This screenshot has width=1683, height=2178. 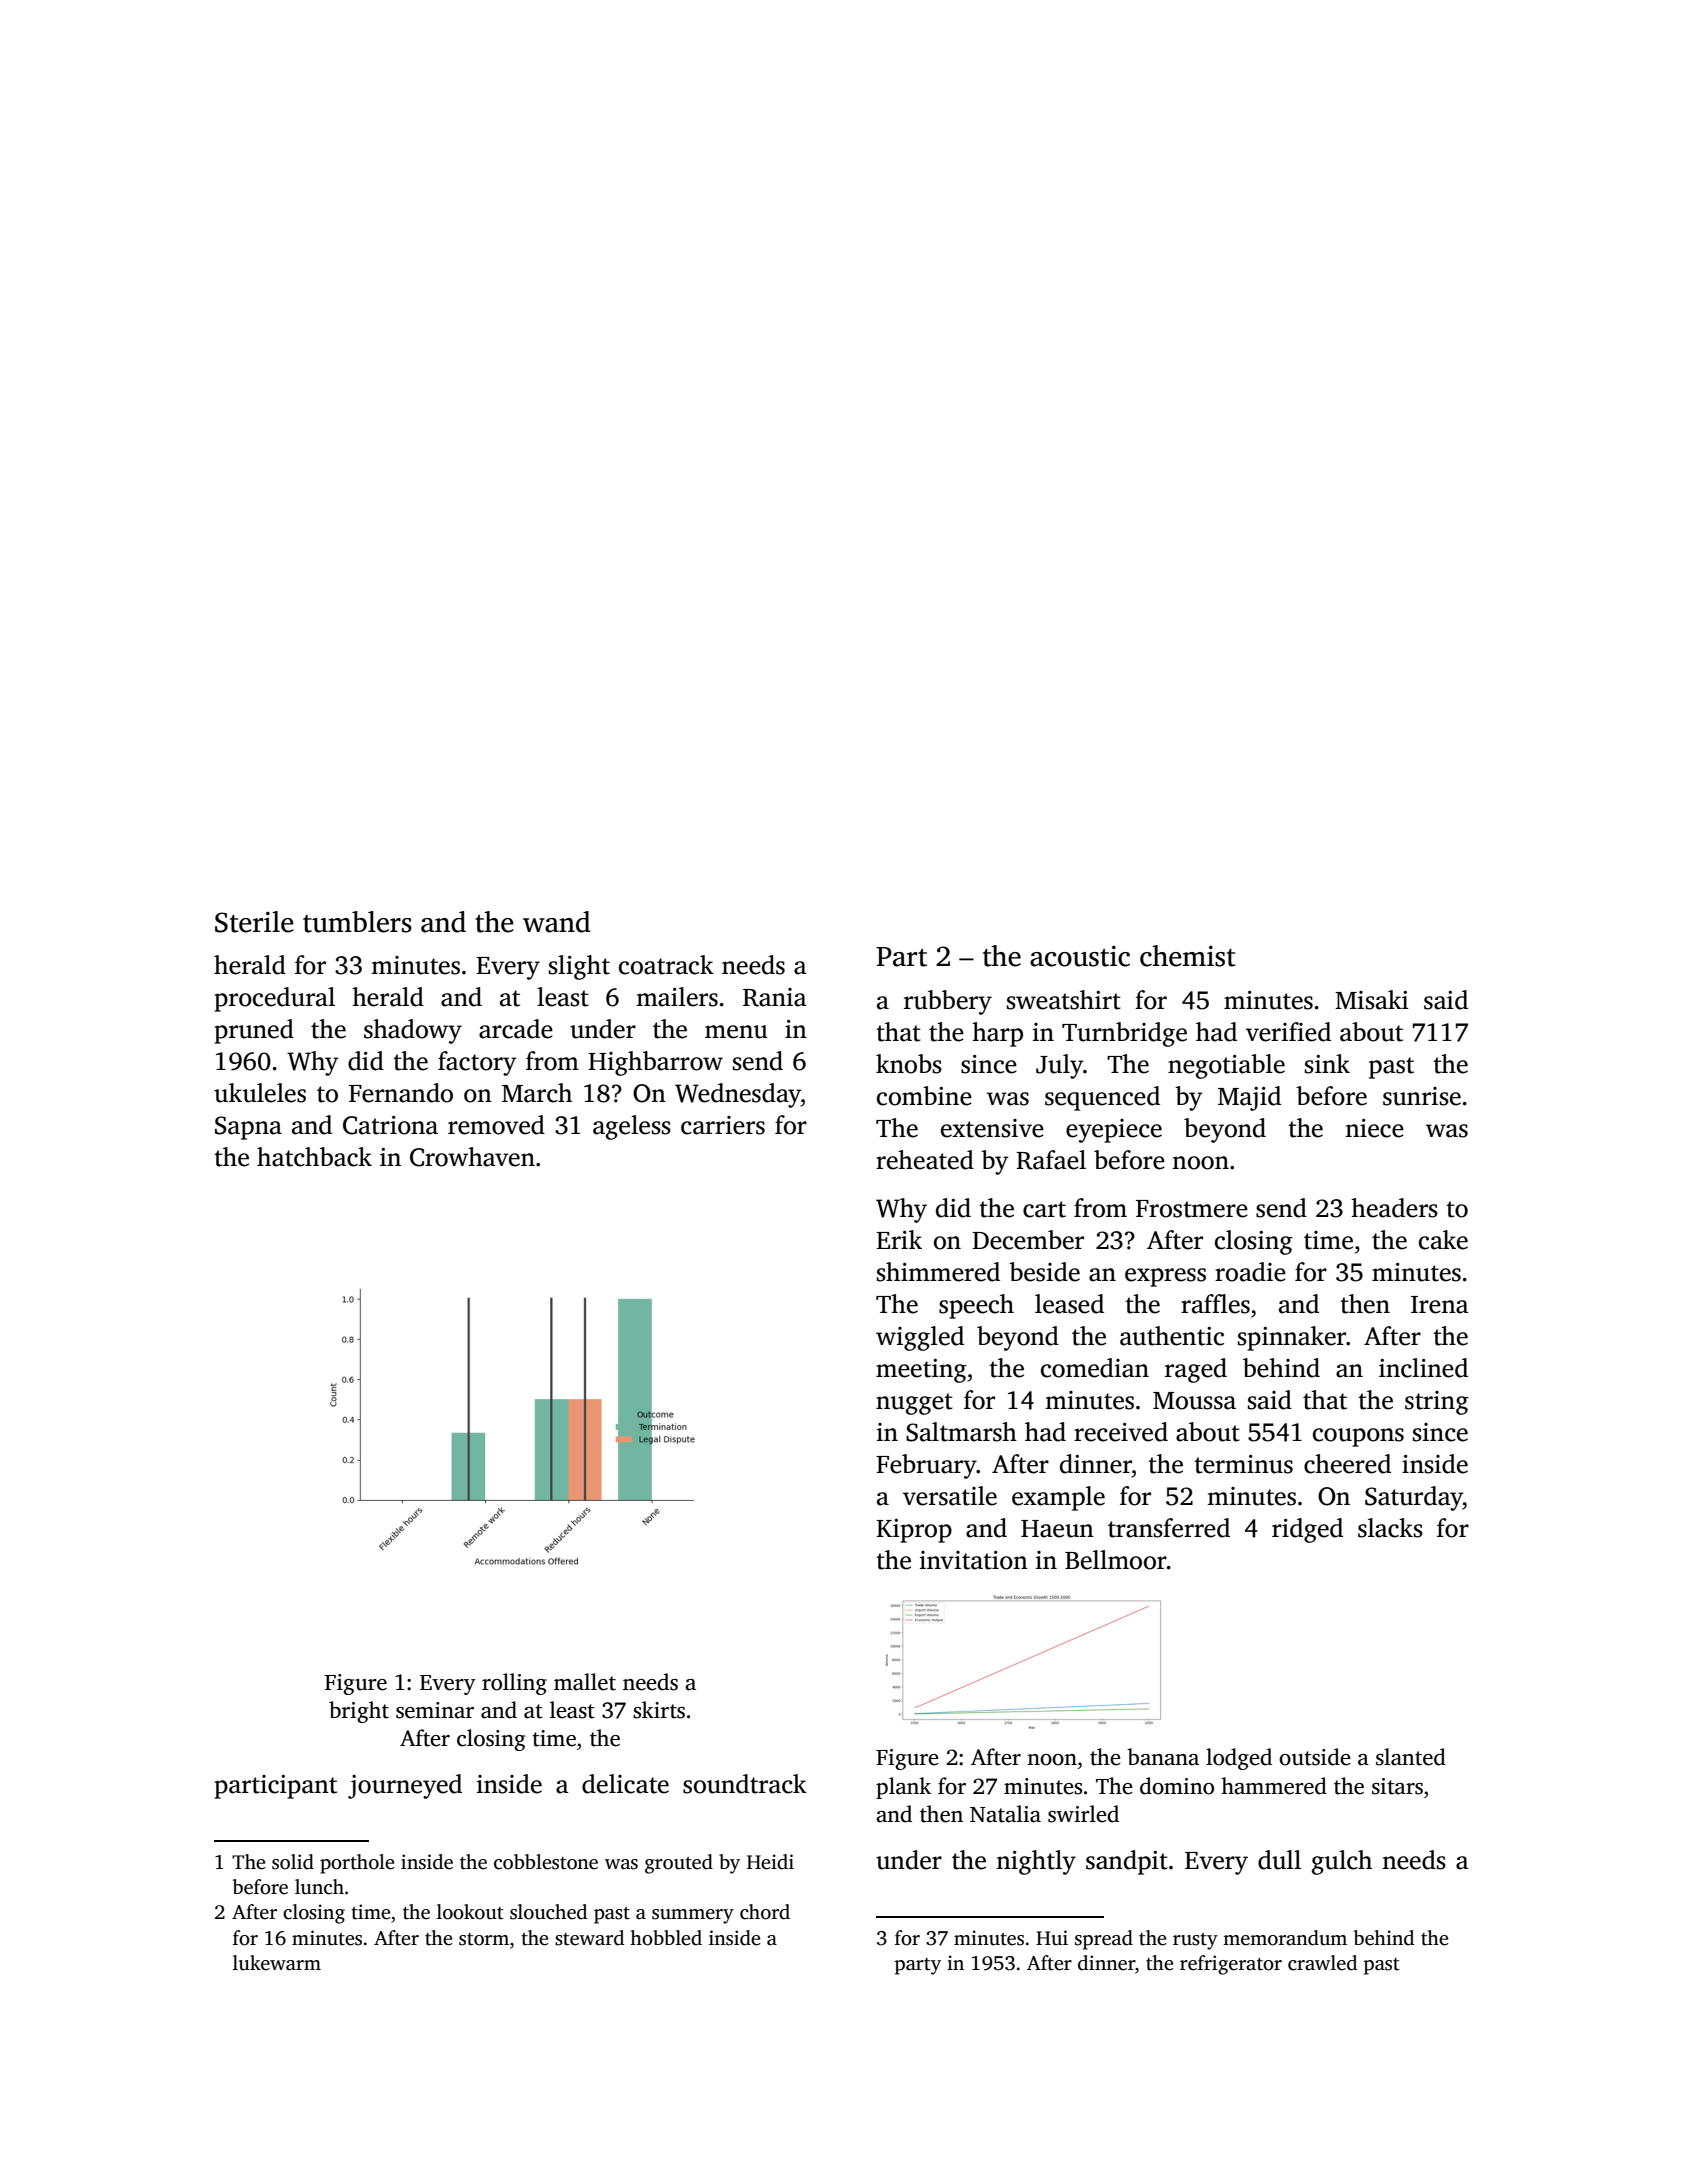 What do you see at coordinates (997, 1034) in the screenshot?
I see `harp` at bounding box center [997, 1034].
